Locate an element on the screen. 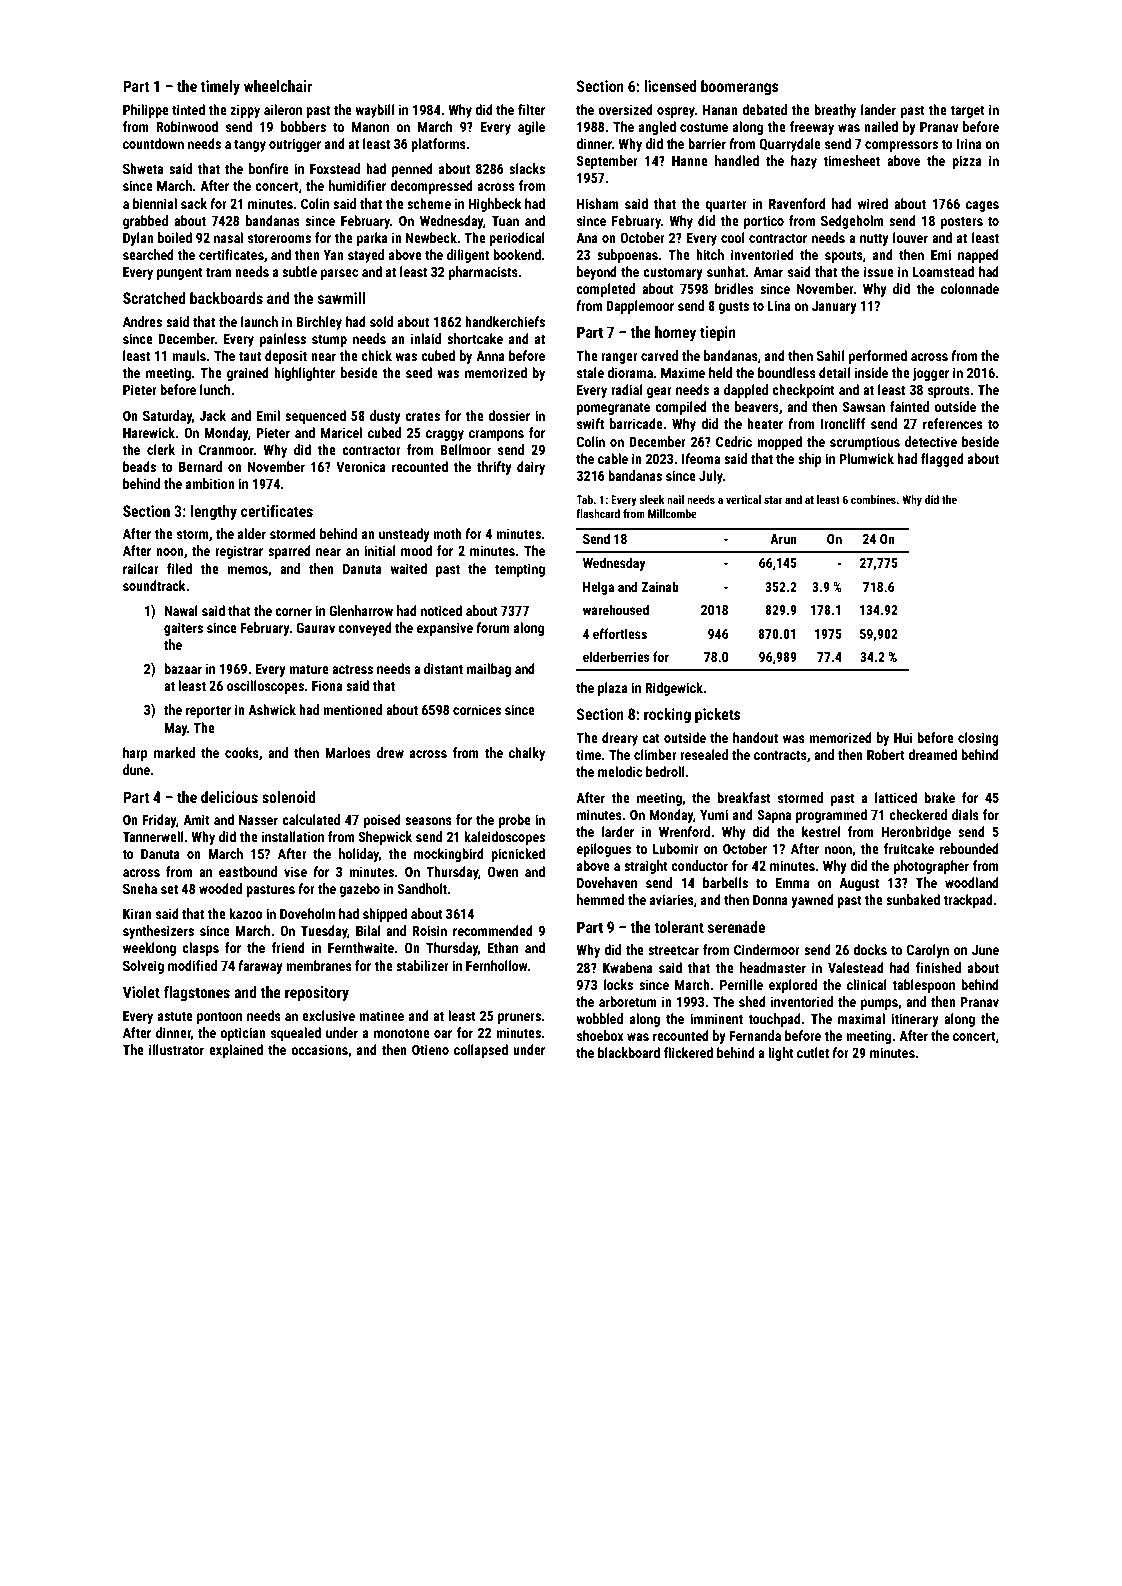  explained is located at coordinates (236, 1051).
